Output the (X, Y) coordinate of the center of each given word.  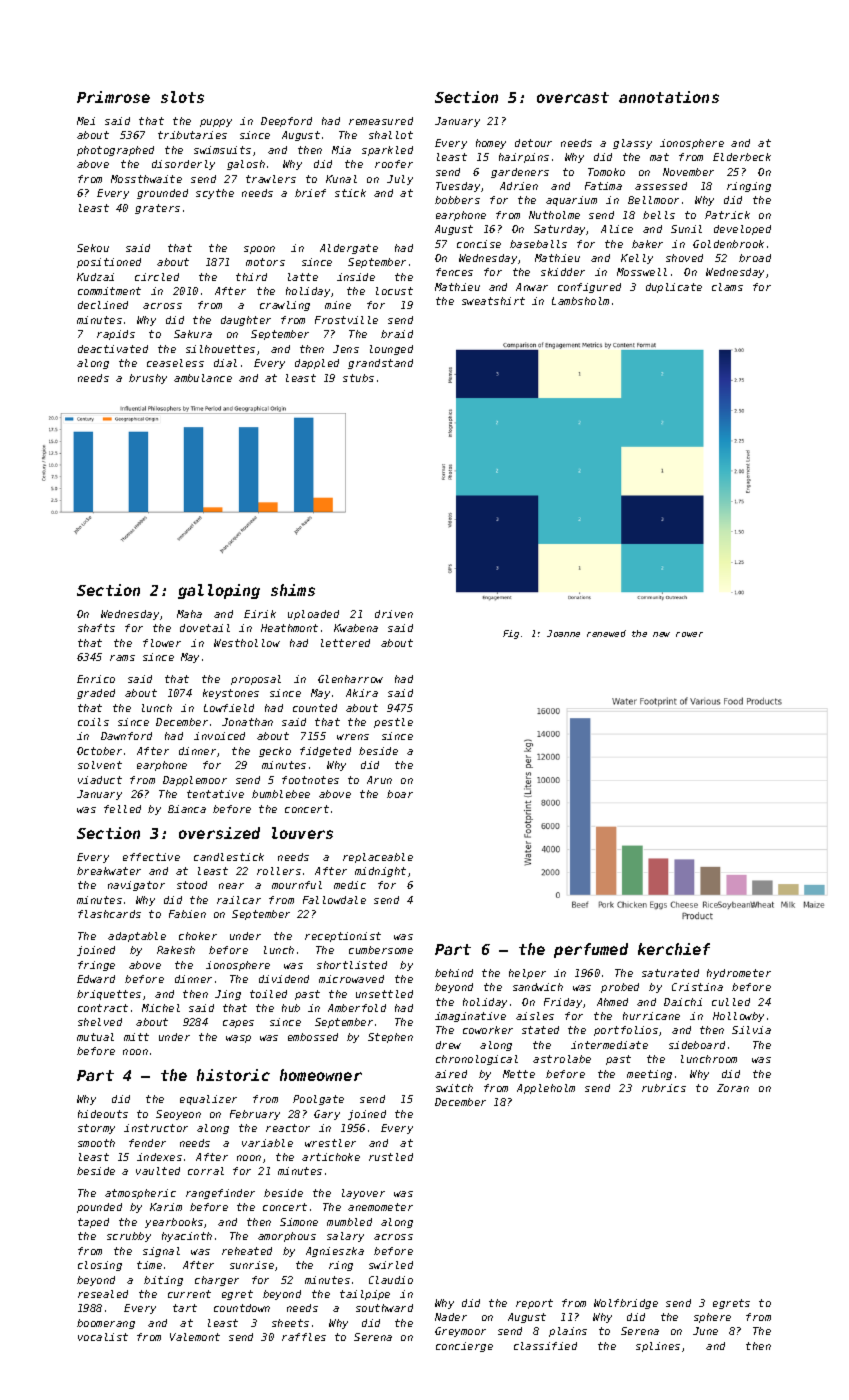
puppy (216, 123)
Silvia (751, 1030)
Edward (96, 979)
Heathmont (289, 628)
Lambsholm (580, 301)
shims (293, 590)
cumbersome (381, 950)
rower (689, 634)
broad (755, 258)
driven (394, 614)
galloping (219, 591)
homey (491, 144)
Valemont (195, 1337)
